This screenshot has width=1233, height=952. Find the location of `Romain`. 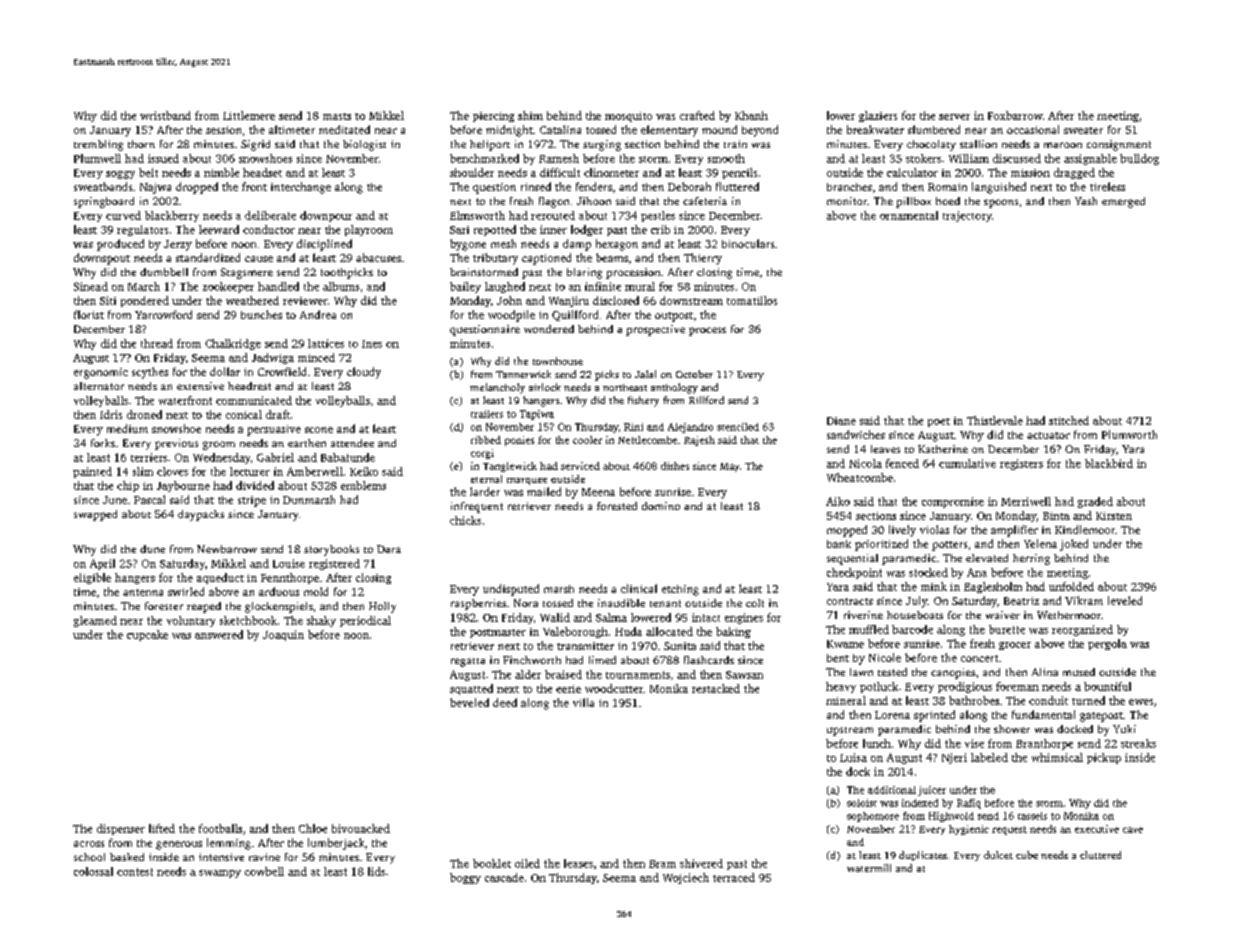

Romain is located at coordinates (947, 187).
